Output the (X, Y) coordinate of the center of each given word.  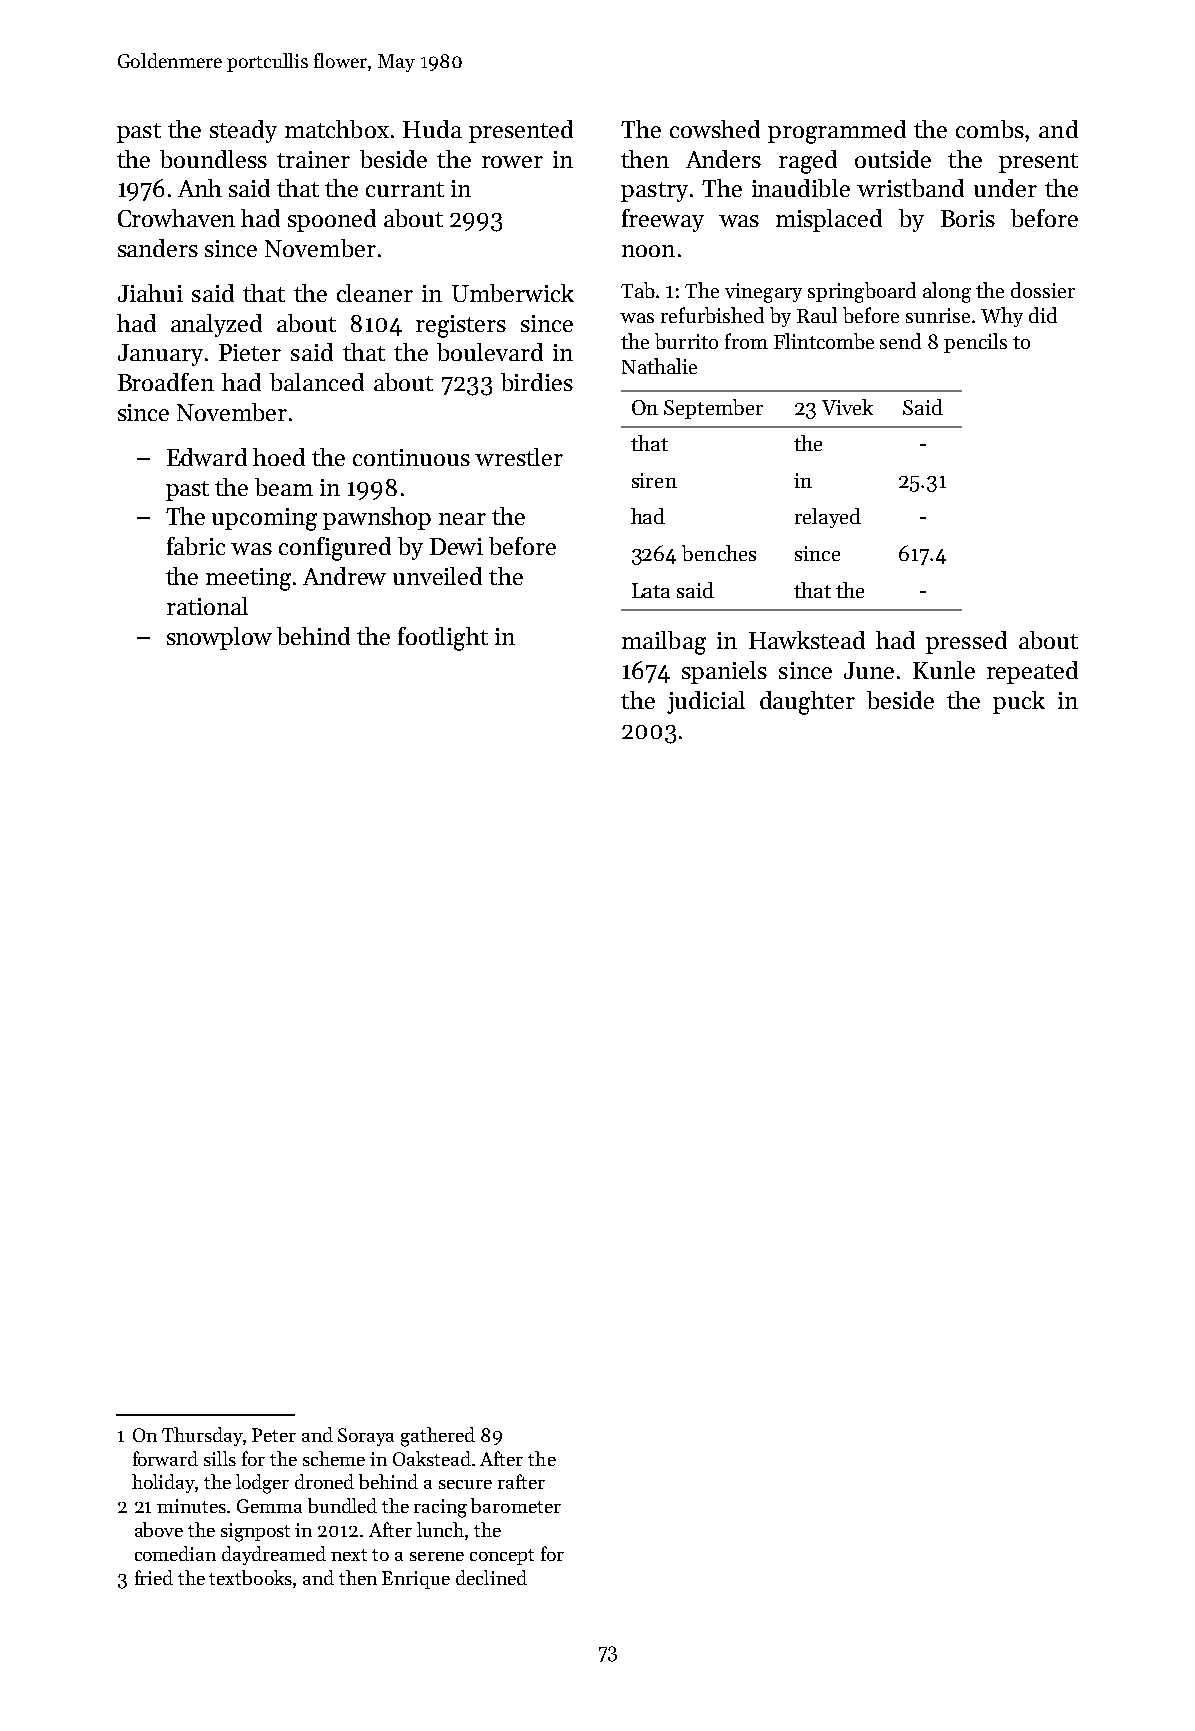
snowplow (219, 638)
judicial (706, 702)
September (713, 409)
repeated (1032, 672)
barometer (516, 1505)
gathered (438, 1437)
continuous (411, 457)
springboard (862, 292)
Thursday (202, 1436)
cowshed (715, 129)
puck (1019, 702)
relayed (828, 518)
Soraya (366, 1437)
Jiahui (150, 293)
